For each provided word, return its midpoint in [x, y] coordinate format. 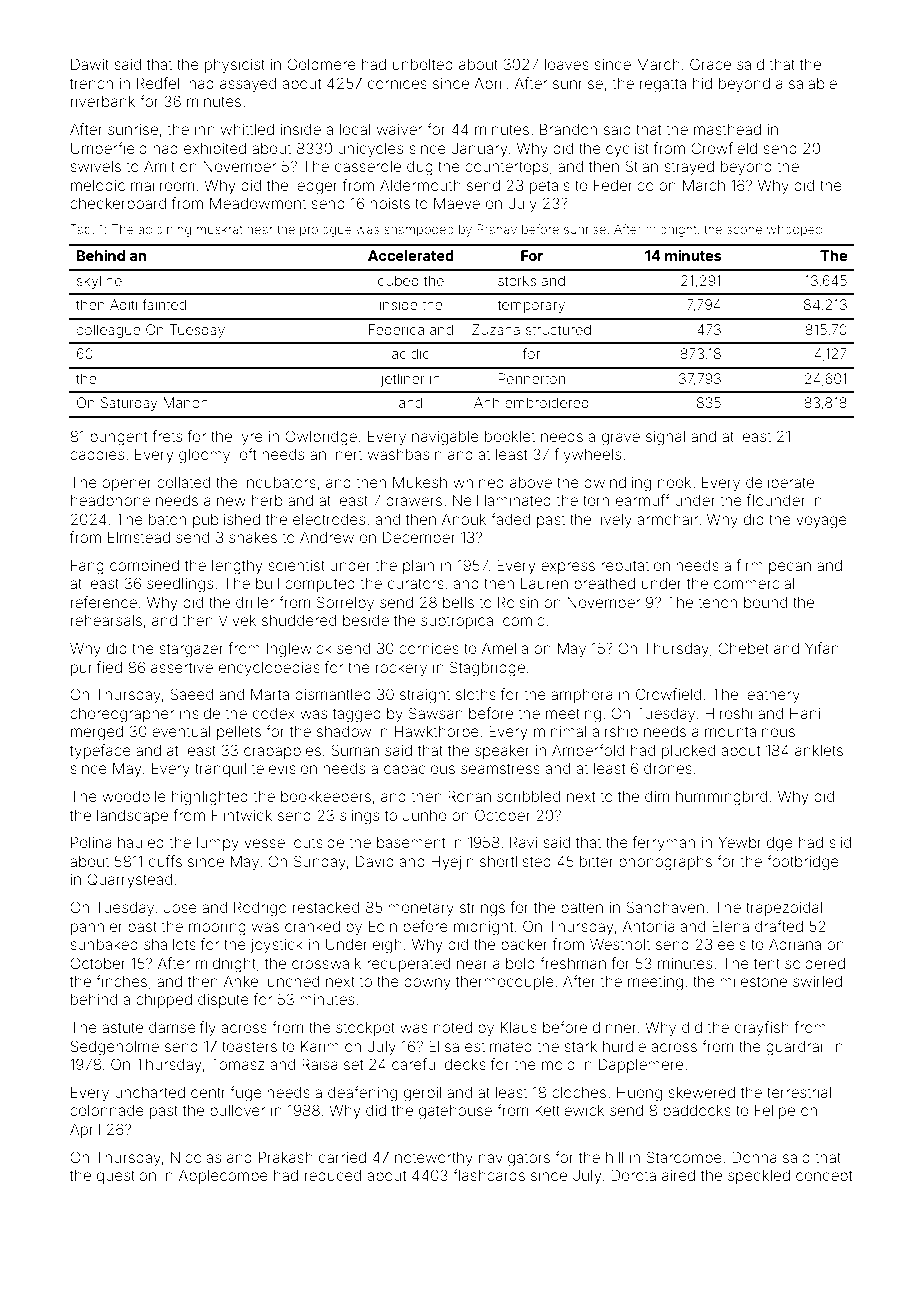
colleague [109, 331]
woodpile [134, 798]
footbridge [803, 863]
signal [665, 438]
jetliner [403, 380]
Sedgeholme [115, 1048]
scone [744, 230]
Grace [710, 64]
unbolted [423, 64]
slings [360, 817]
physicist [235, 66]
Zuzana [496, 329]
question [126, 1177]
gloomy [204, 456]
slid [840, 842]
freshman [573, 963]
